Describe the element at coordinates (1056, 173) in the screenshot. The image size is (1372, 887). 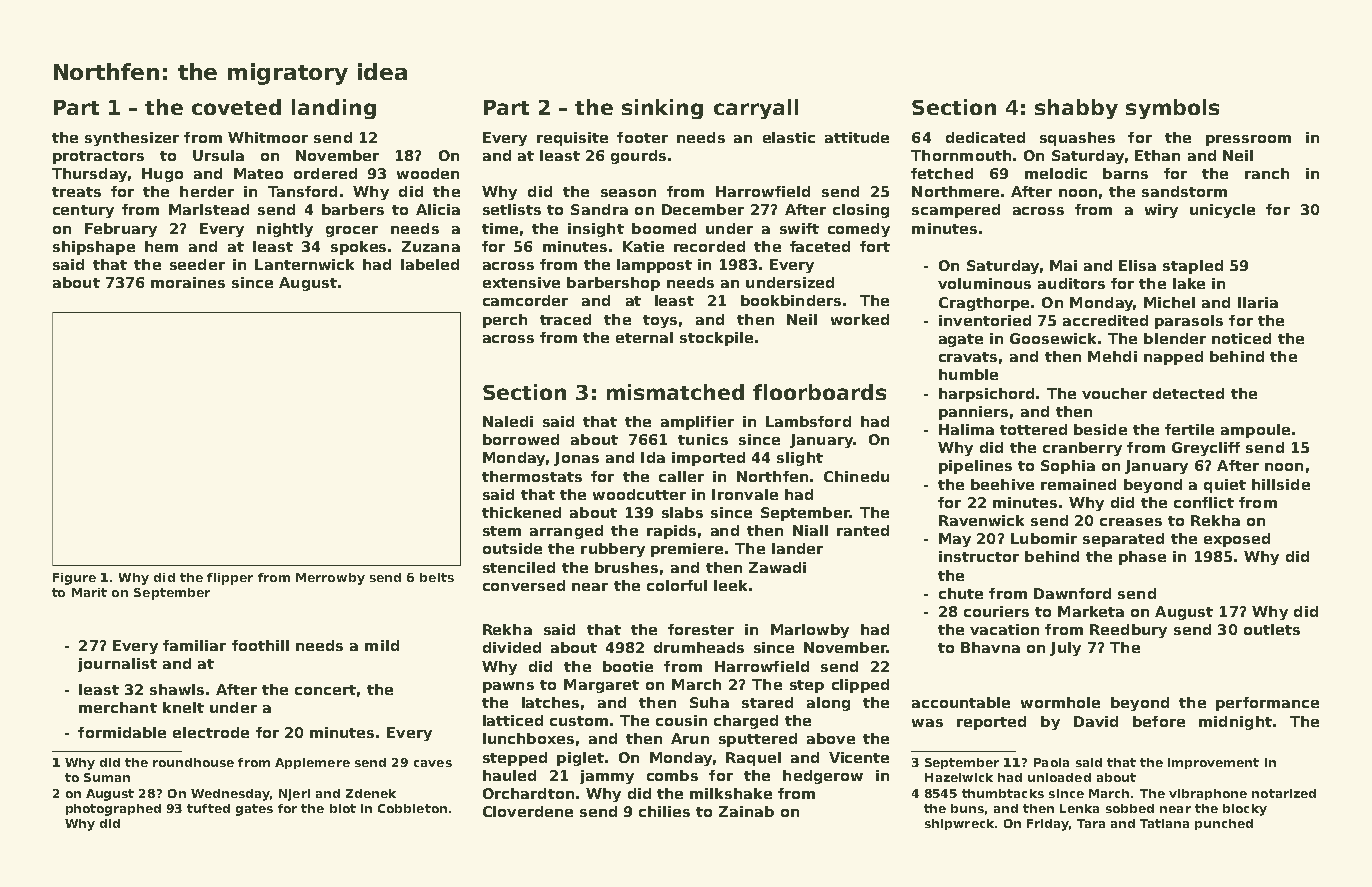
I see `melodic` at that location.
